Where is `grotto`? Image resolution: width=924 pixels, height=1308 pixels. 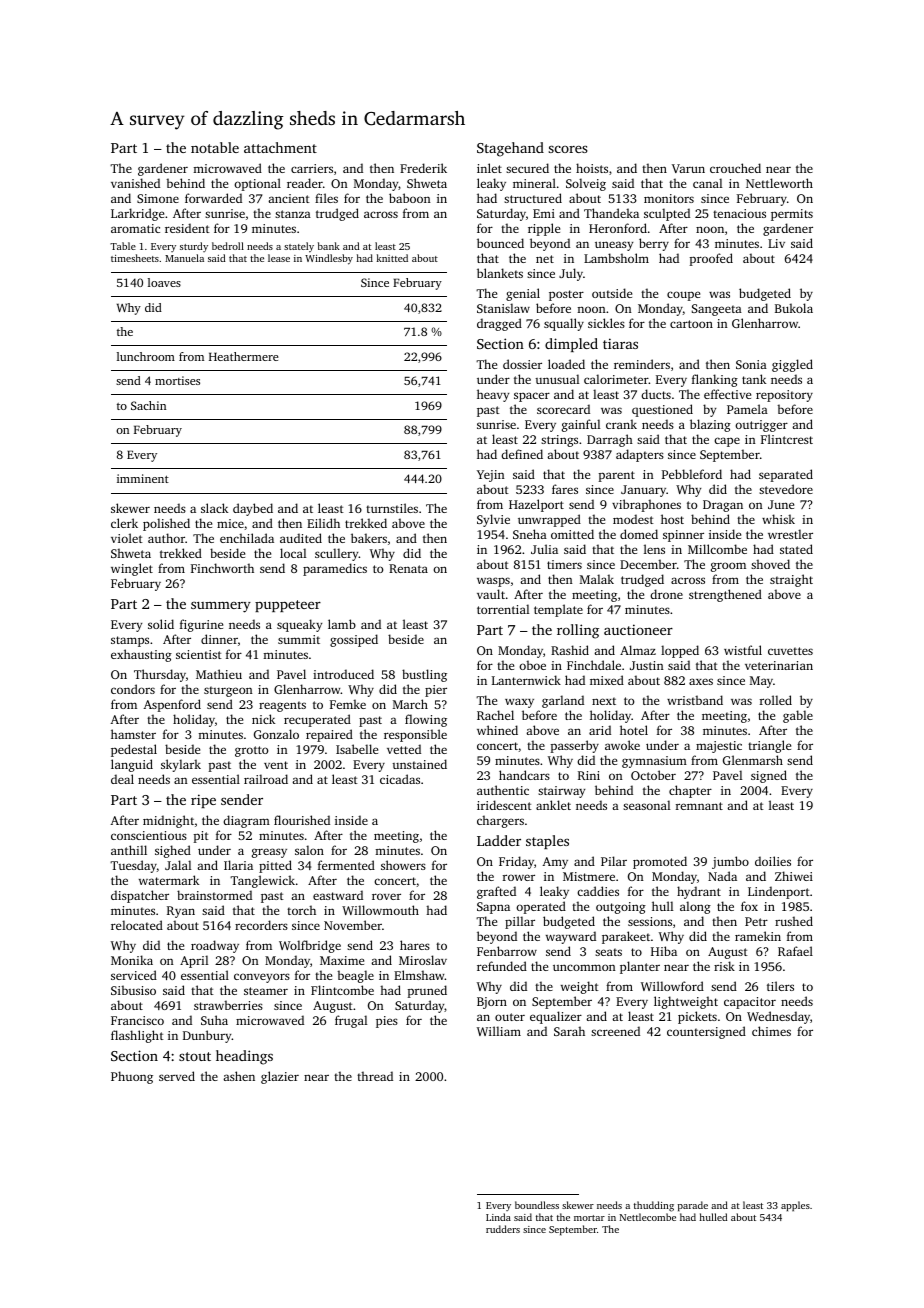 grotto is located at coordinates (251, 751).
